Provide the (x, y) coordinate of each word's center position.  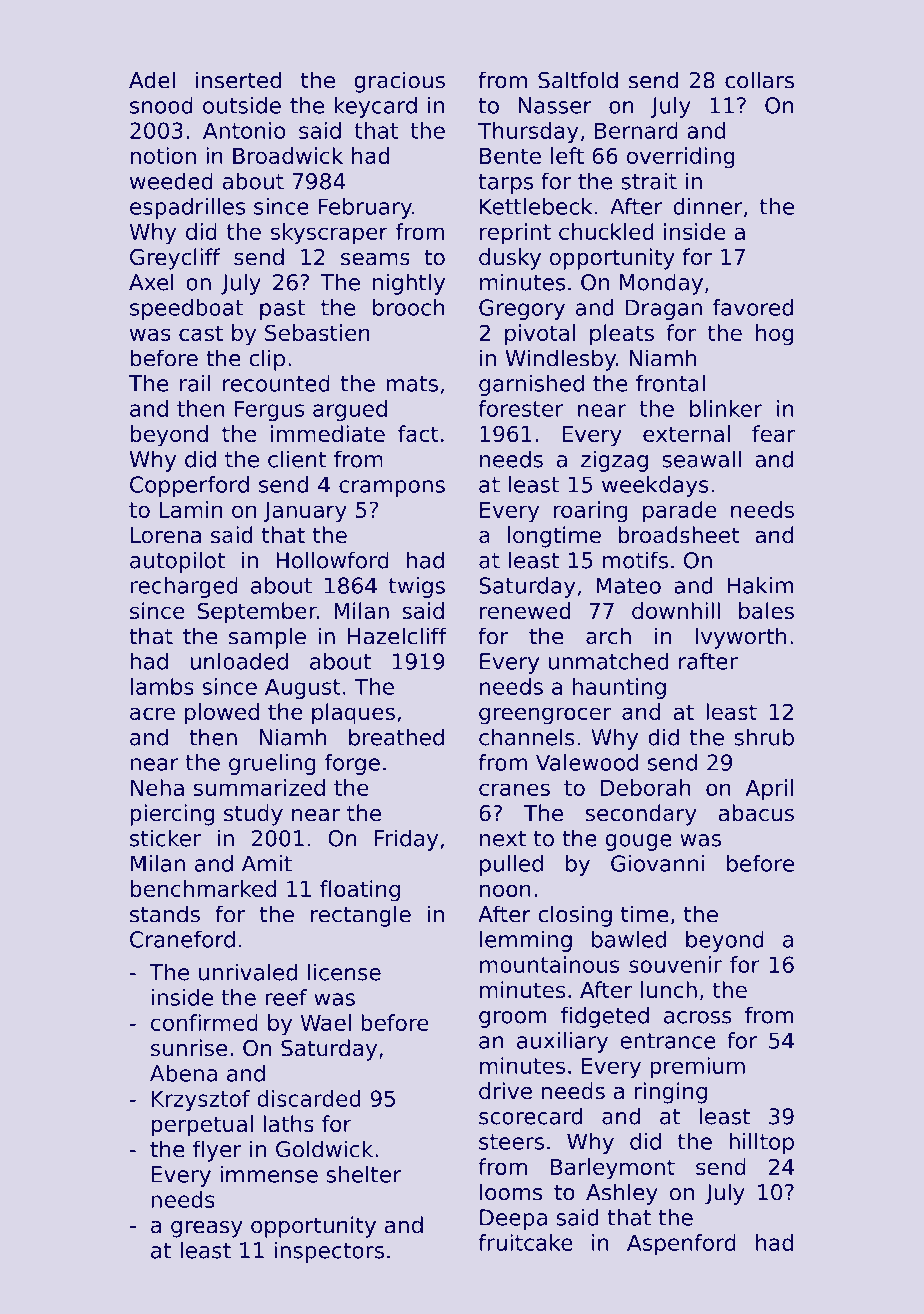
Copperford (189, 486)
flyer (217, 1151)
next (503, 839)
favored (753, 307)
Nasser (555, 105)
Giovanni (657, 863)
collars (759, 80)
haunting (619, 688)
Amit (267, 863)
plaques (353, 714)
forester (520, 408)
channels (527, 737)
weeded (171, 181)
